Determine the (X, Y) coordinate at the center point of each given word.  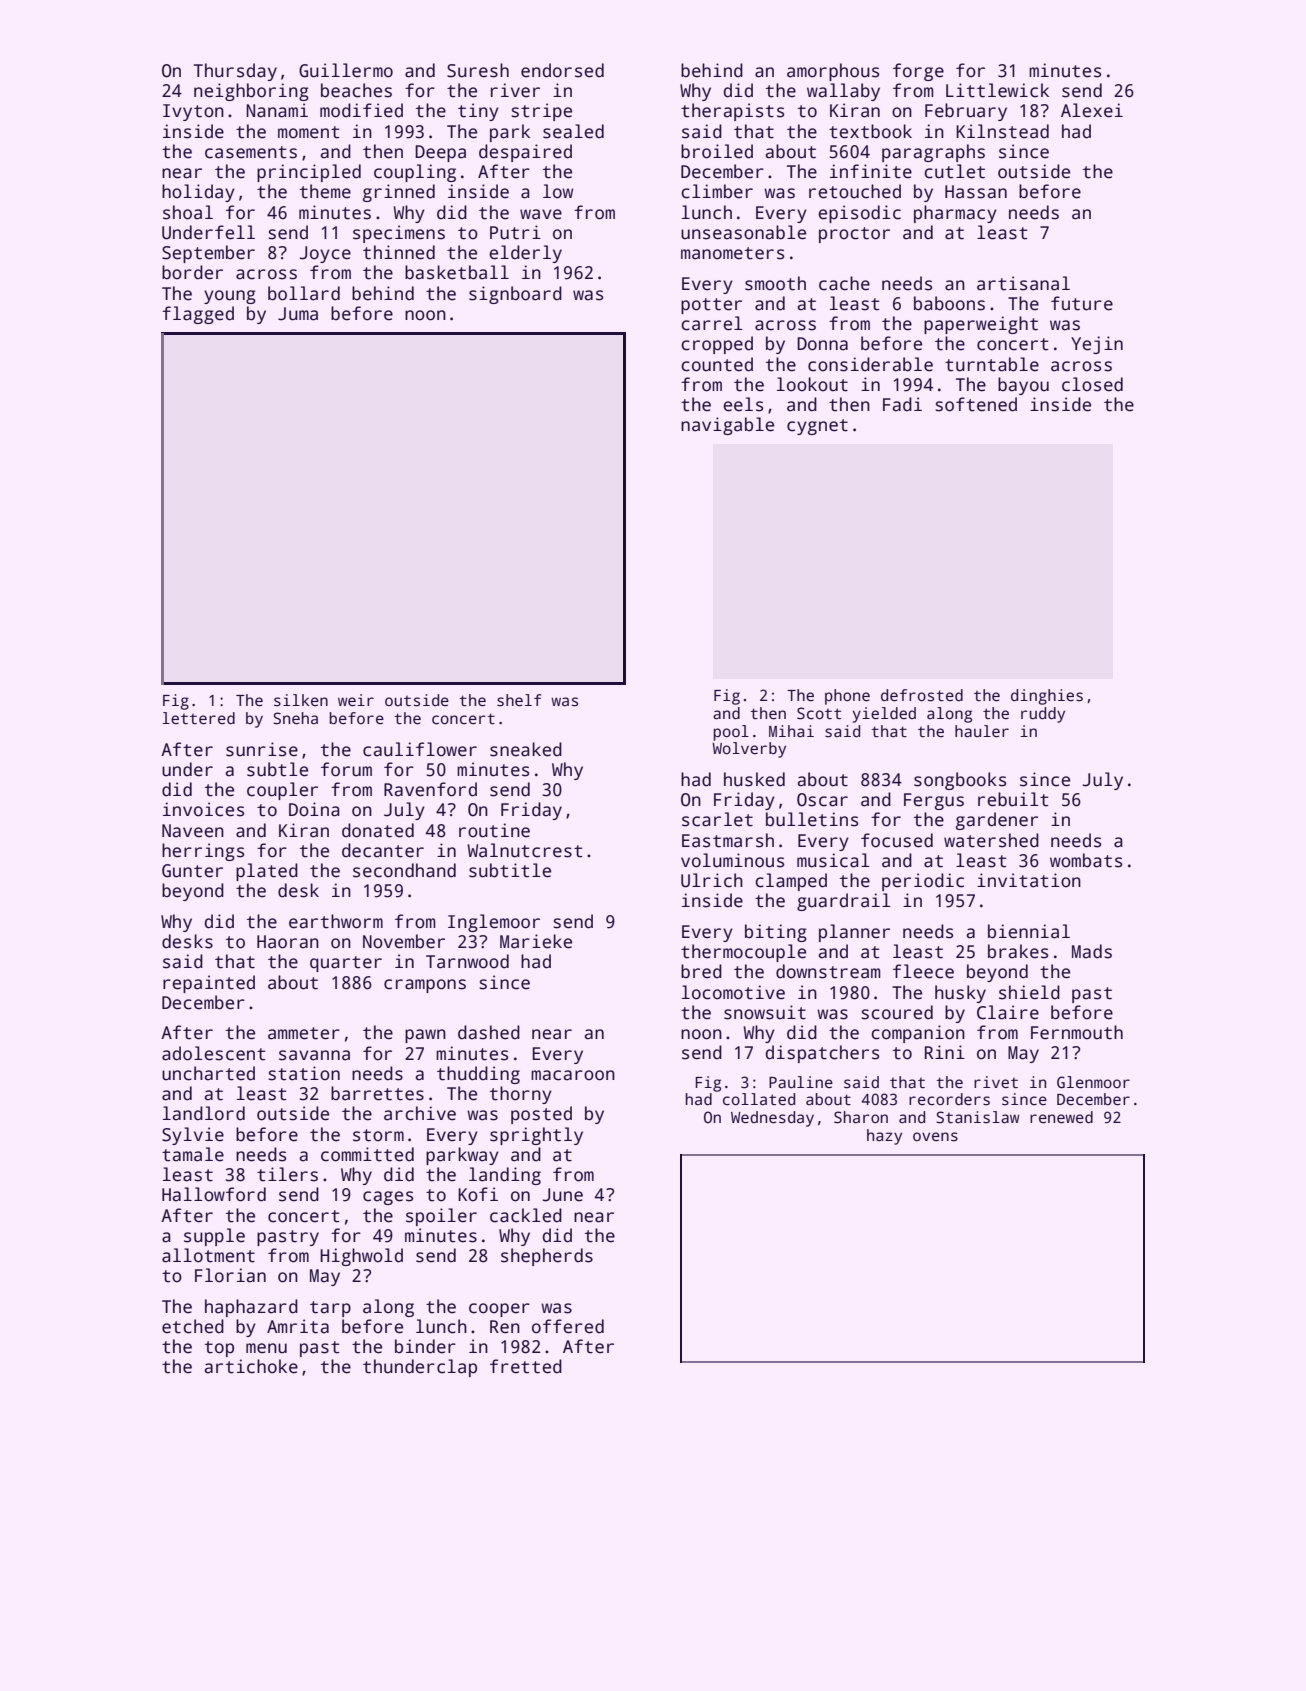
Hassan (976, 192)
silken (301, 700)
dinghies (1047, 697)
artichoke (251, 1366)
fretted (526, 1366)
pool (731, 733)
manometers (732, 253)
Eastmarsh (728, 840)
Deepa (440, 153)
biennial (1029, 931)
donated (378, 830)
